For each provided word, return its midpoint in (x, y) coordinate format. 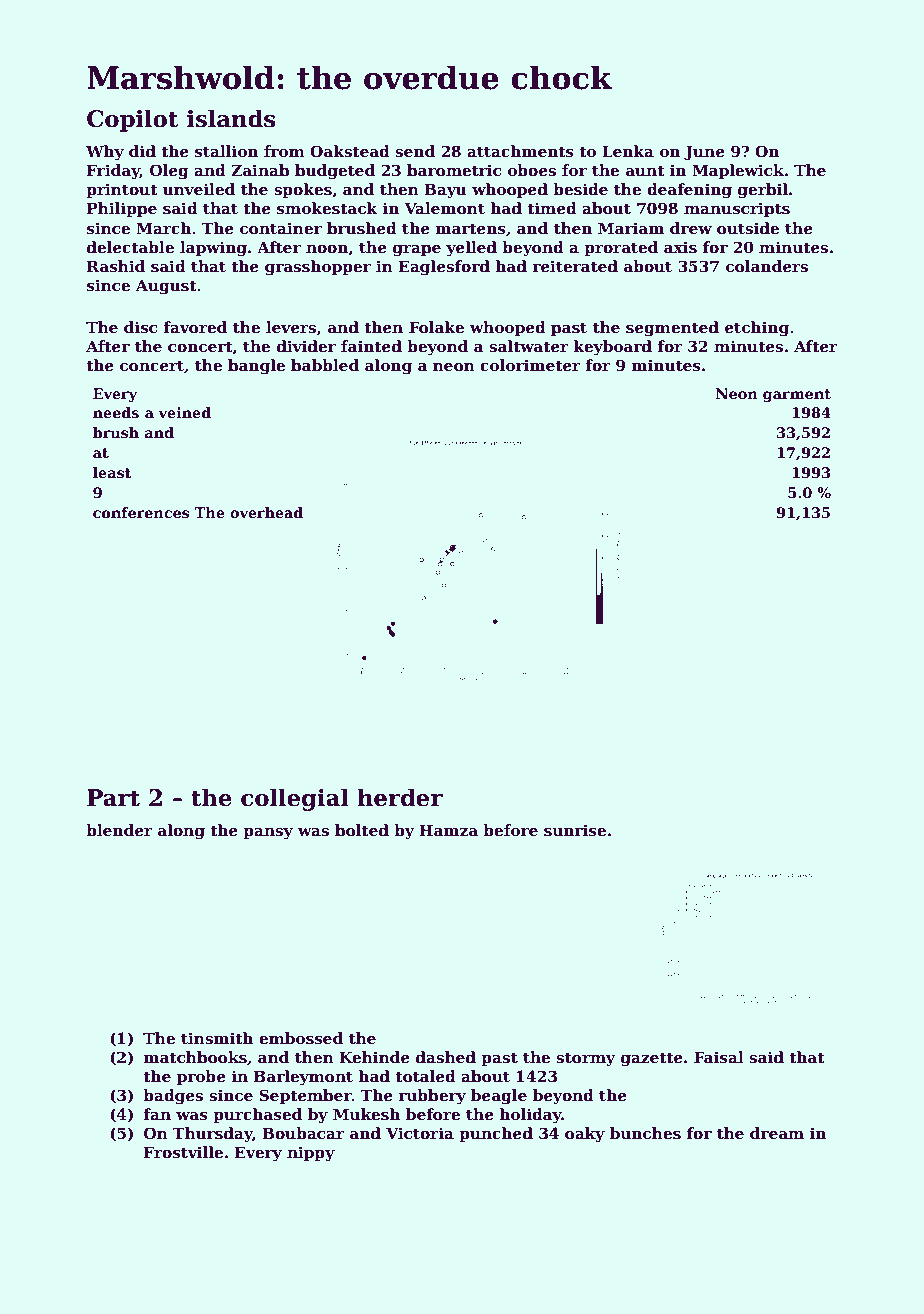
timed (552, 208)
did (142, 151)
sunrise (575, 830)
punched (496, 1134)
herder (400, 797)
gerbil (763, 191)
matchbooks (195, 1057)
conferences (141, 512)
